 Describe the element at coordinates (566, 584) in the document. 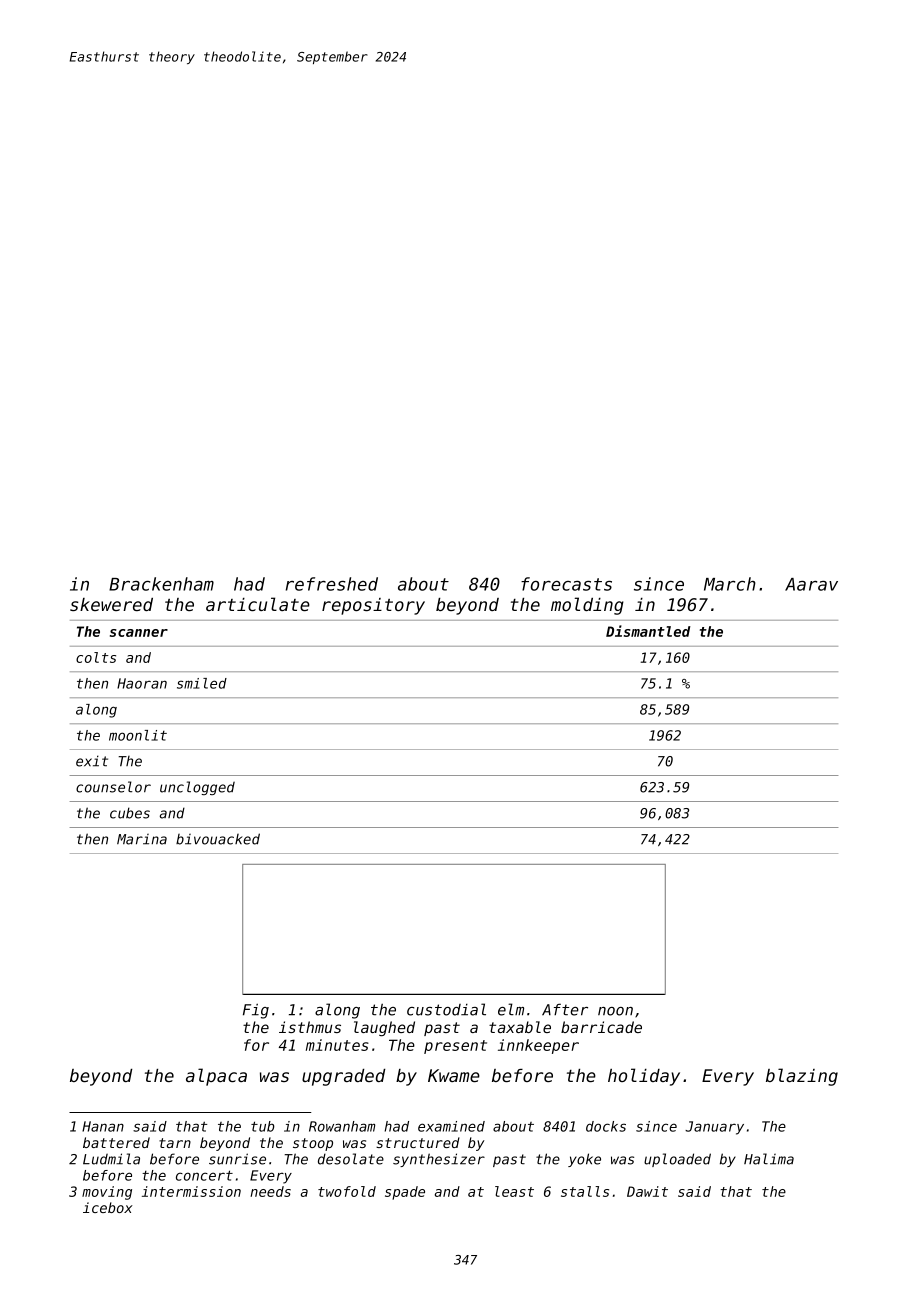

I see `forecasts` at that location.
